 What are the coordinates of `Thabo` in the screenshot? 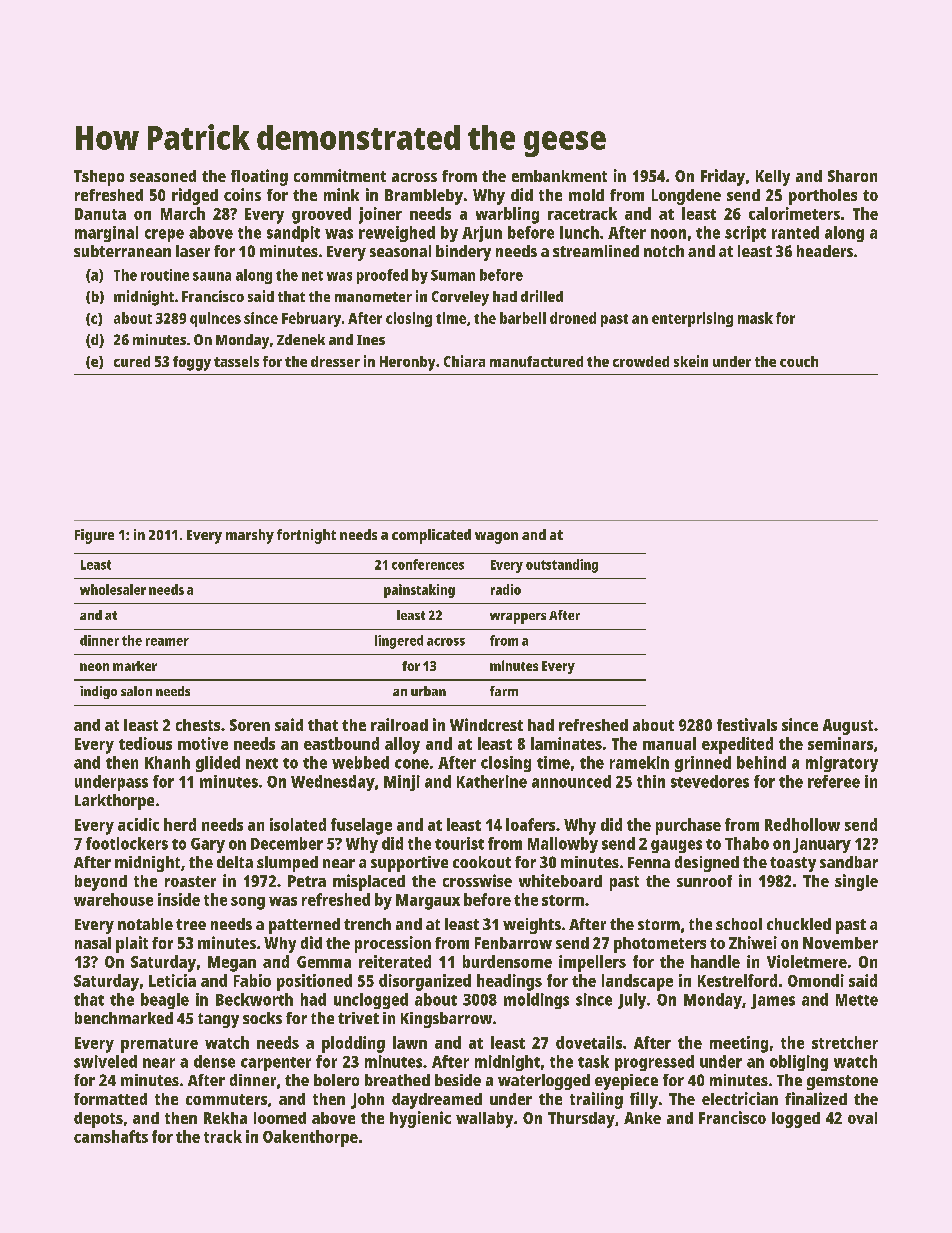 It's located at (747, 843).
